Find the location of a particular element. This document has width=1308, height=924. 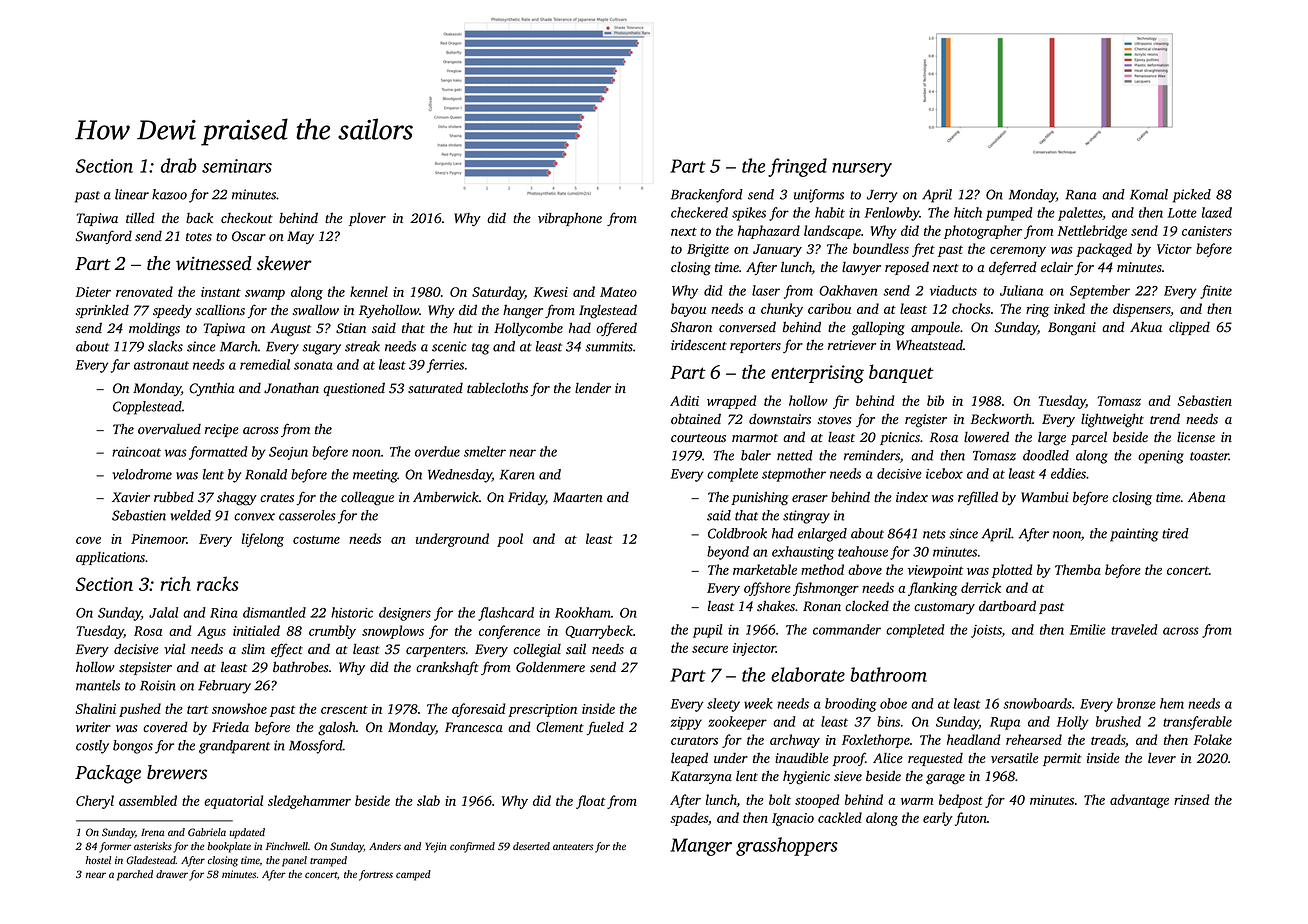

headland is located at coordinates (974, 739).
